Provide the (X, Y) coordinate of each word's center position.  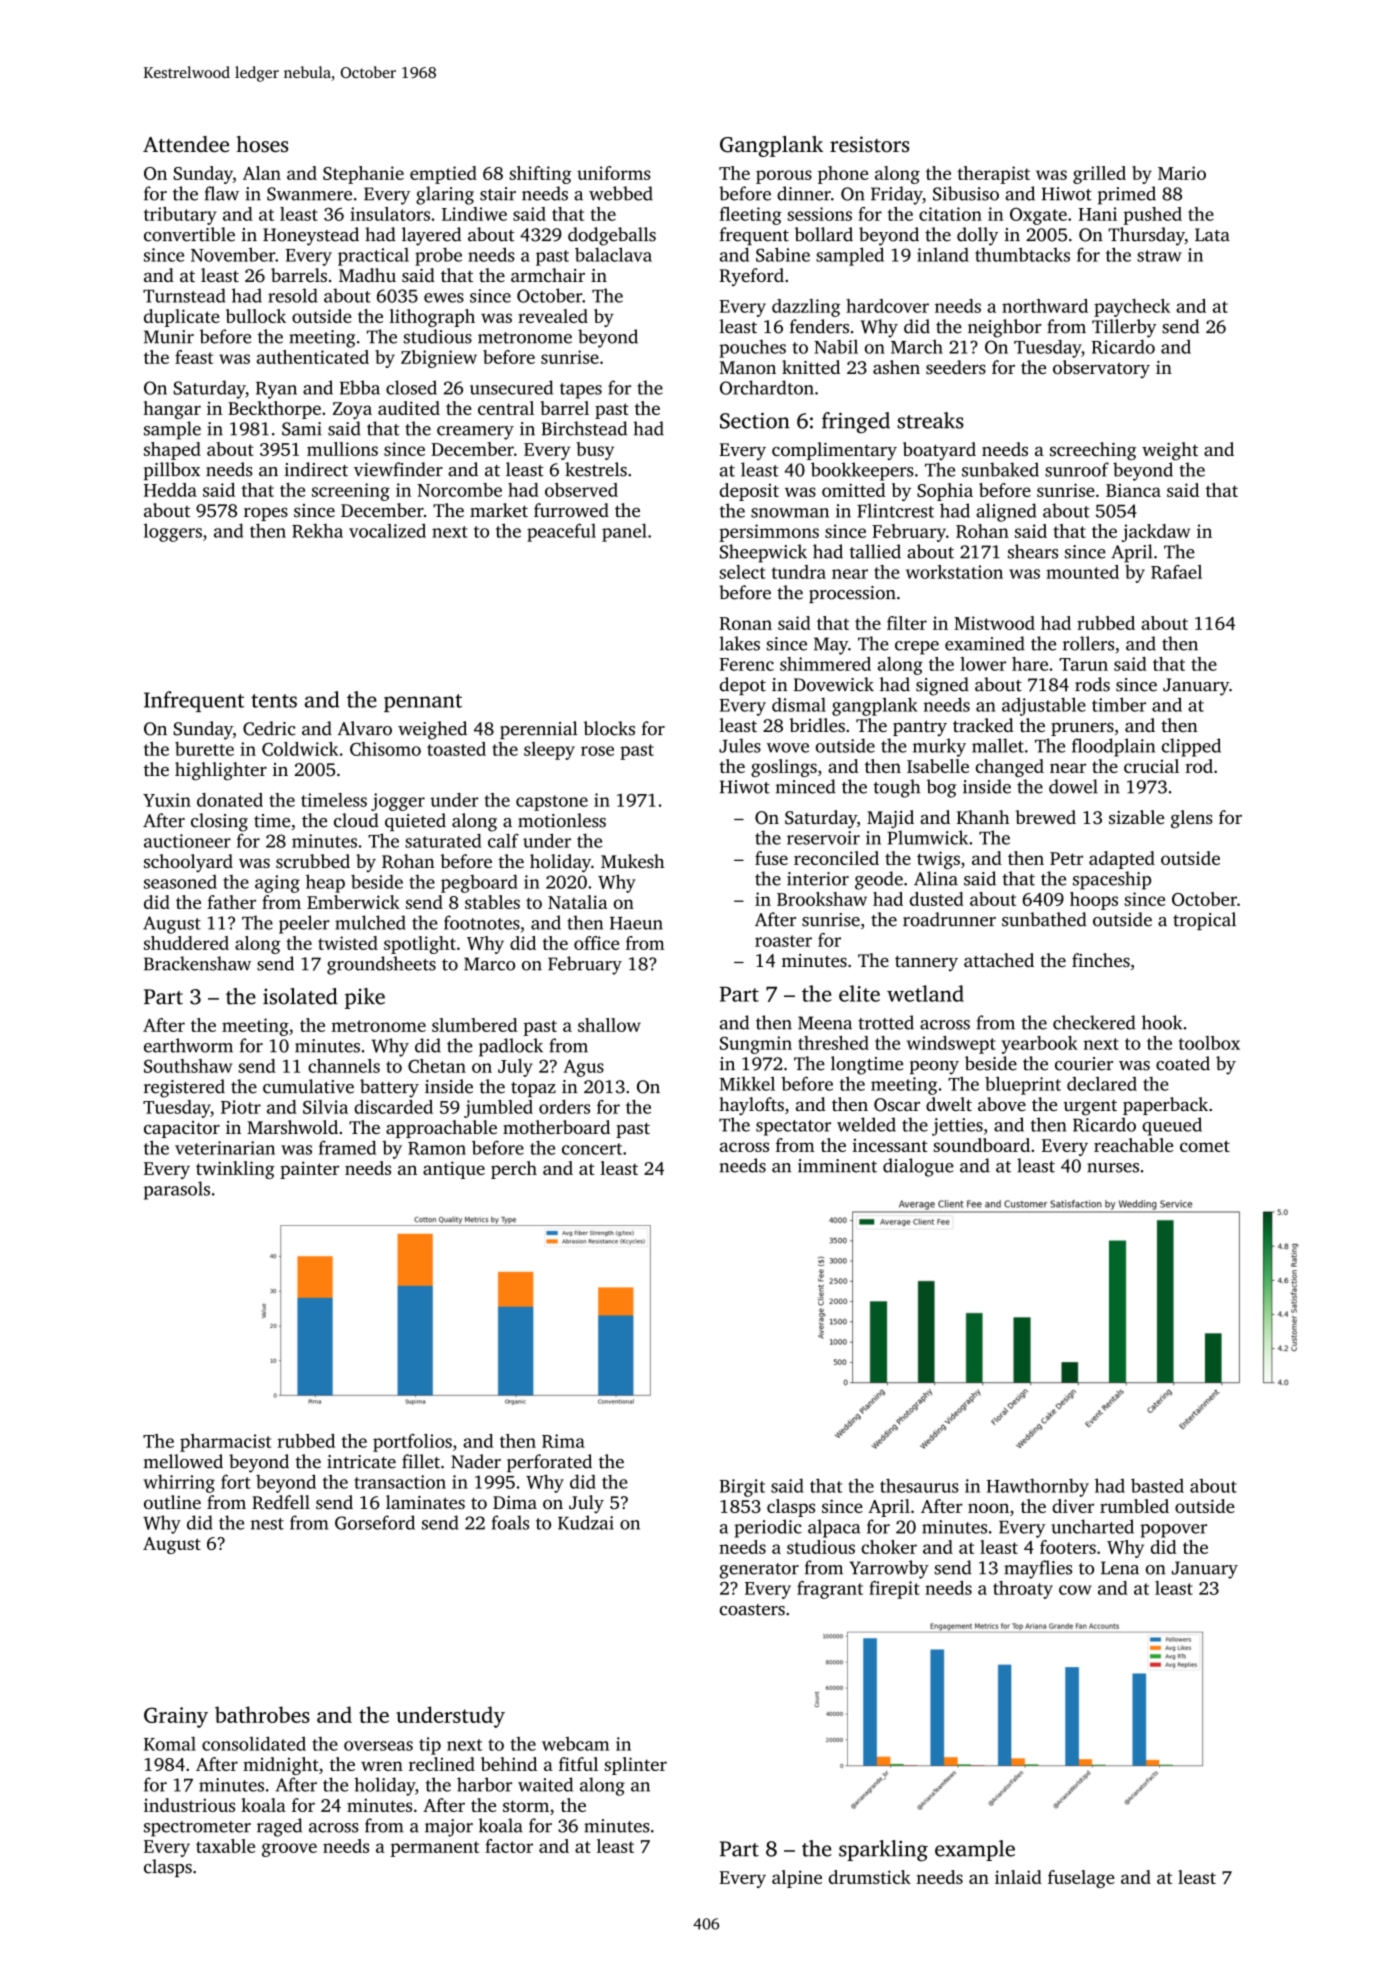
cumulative (308, 1086)
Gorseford (375, 1522)
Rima (563, 1441)
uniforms (614, 173)
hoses (262, 144)
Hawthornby (1038, 1487)
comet (1205, 1146)
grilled (1099, 175)
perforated (549, 1463)
